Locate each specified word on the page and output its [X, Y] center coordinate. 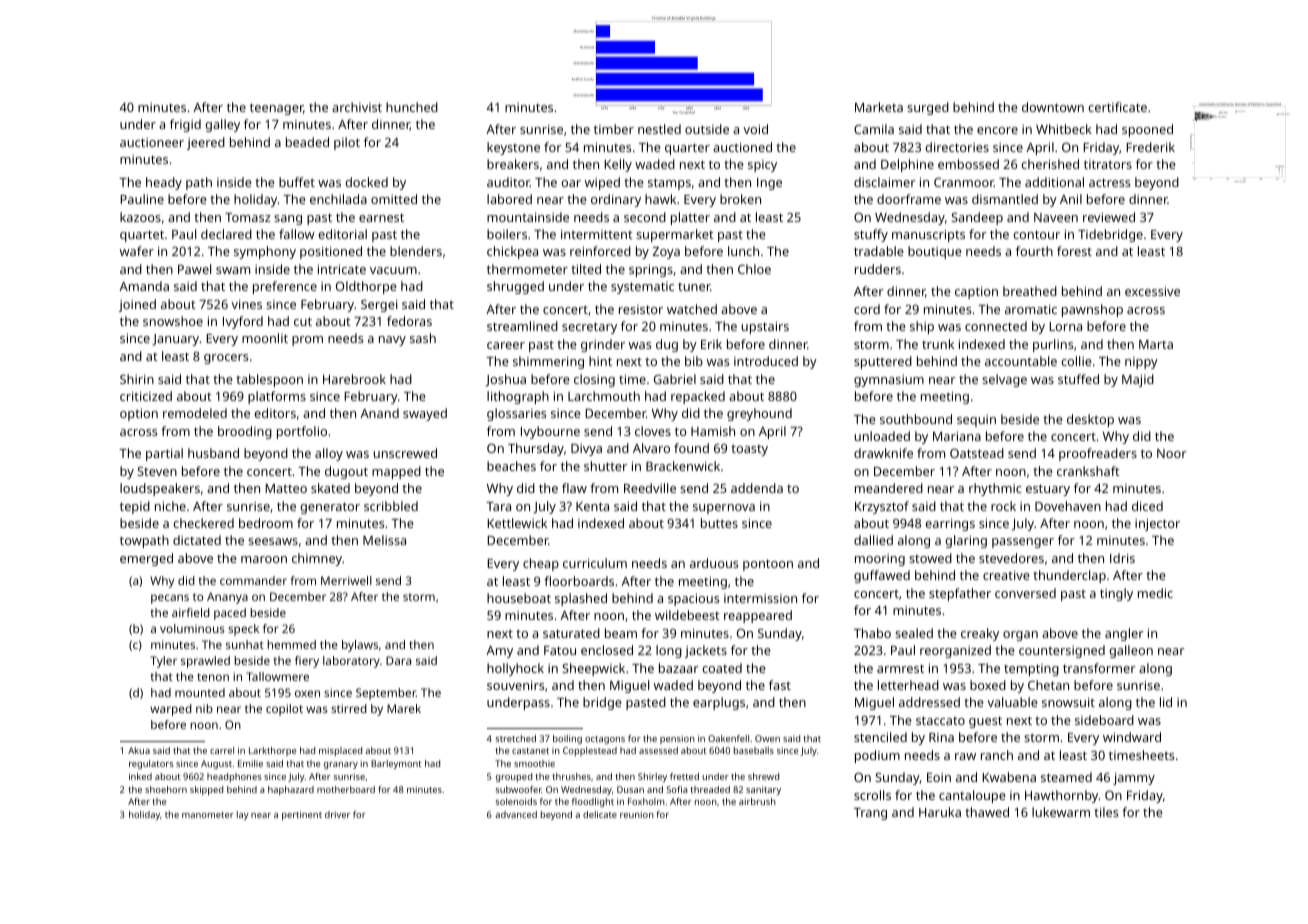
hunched [412, 107]
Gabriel [675, 379]
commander [253, 580]
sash [423, 338]
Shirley [652, 777]
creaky [980, 634]
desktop [1090, 420]
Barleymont [396, 764]
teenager [276, 109]
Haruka [940, 812]
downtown [1053, 107]
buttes [719, 523]
